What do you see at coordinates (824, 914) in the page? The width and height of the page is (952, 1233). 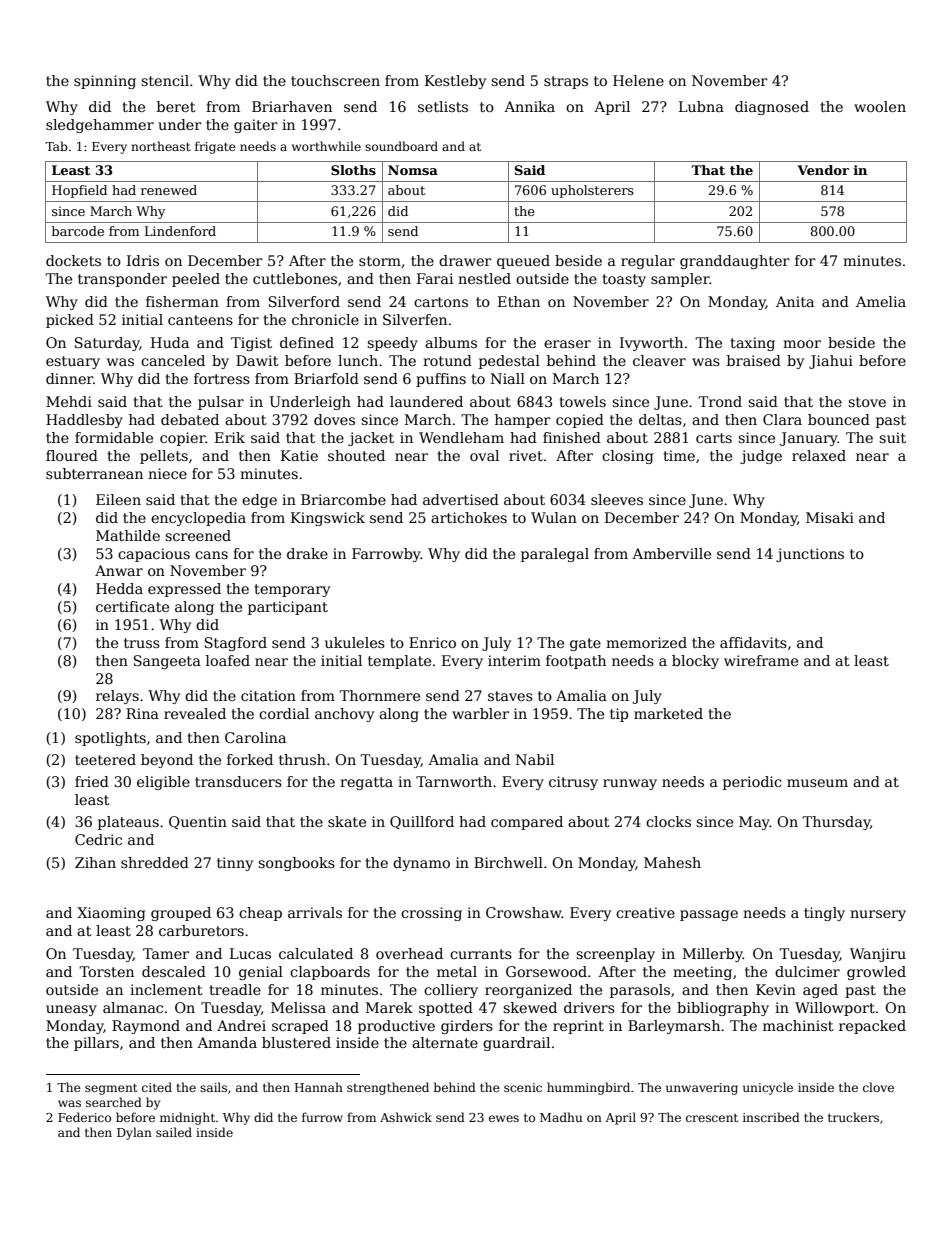 I see `tingly` at bounding box center [824, 914].
